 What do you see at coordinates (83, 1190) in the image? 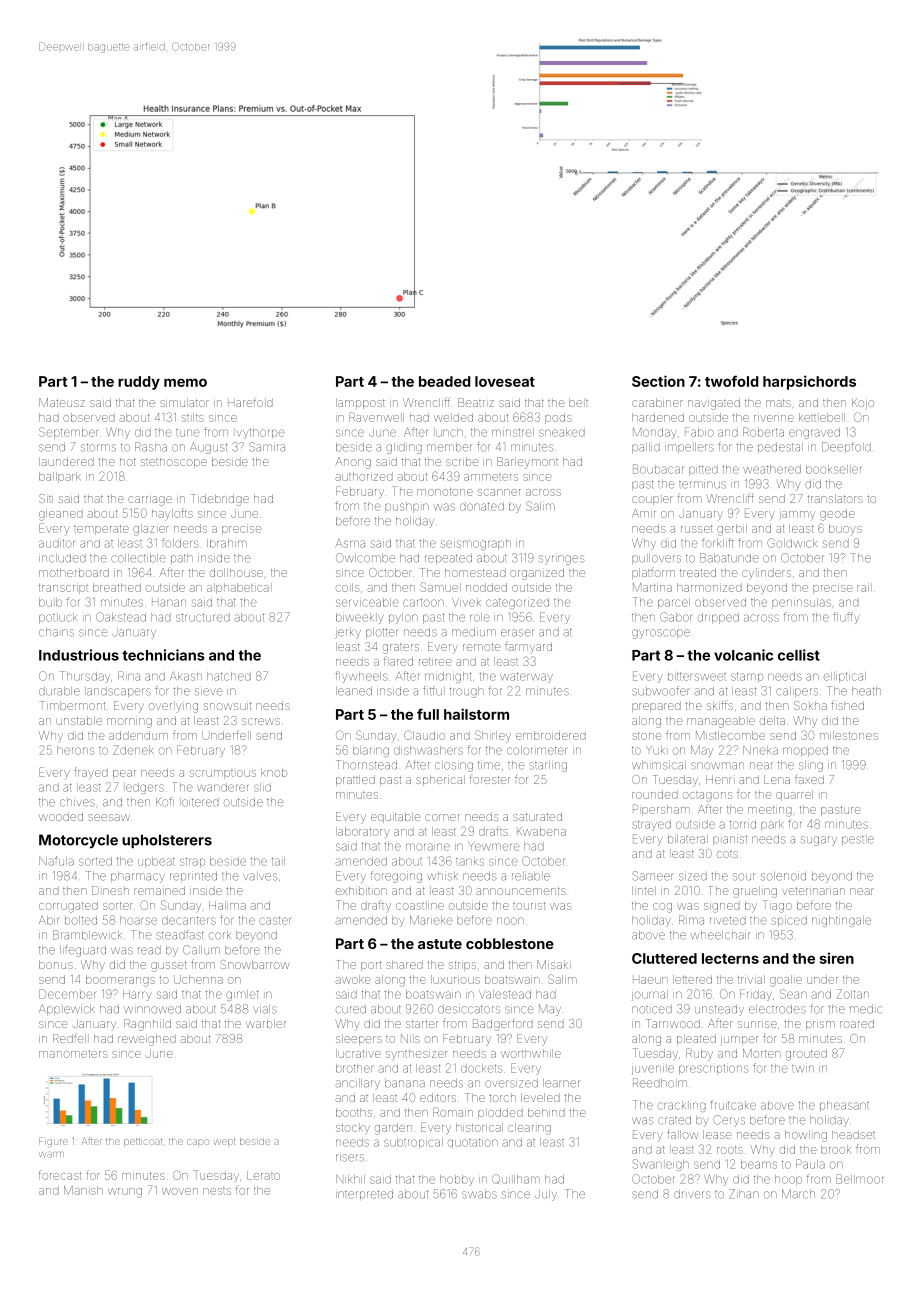
I see `Manish` at bounding box center [83, 1190].
